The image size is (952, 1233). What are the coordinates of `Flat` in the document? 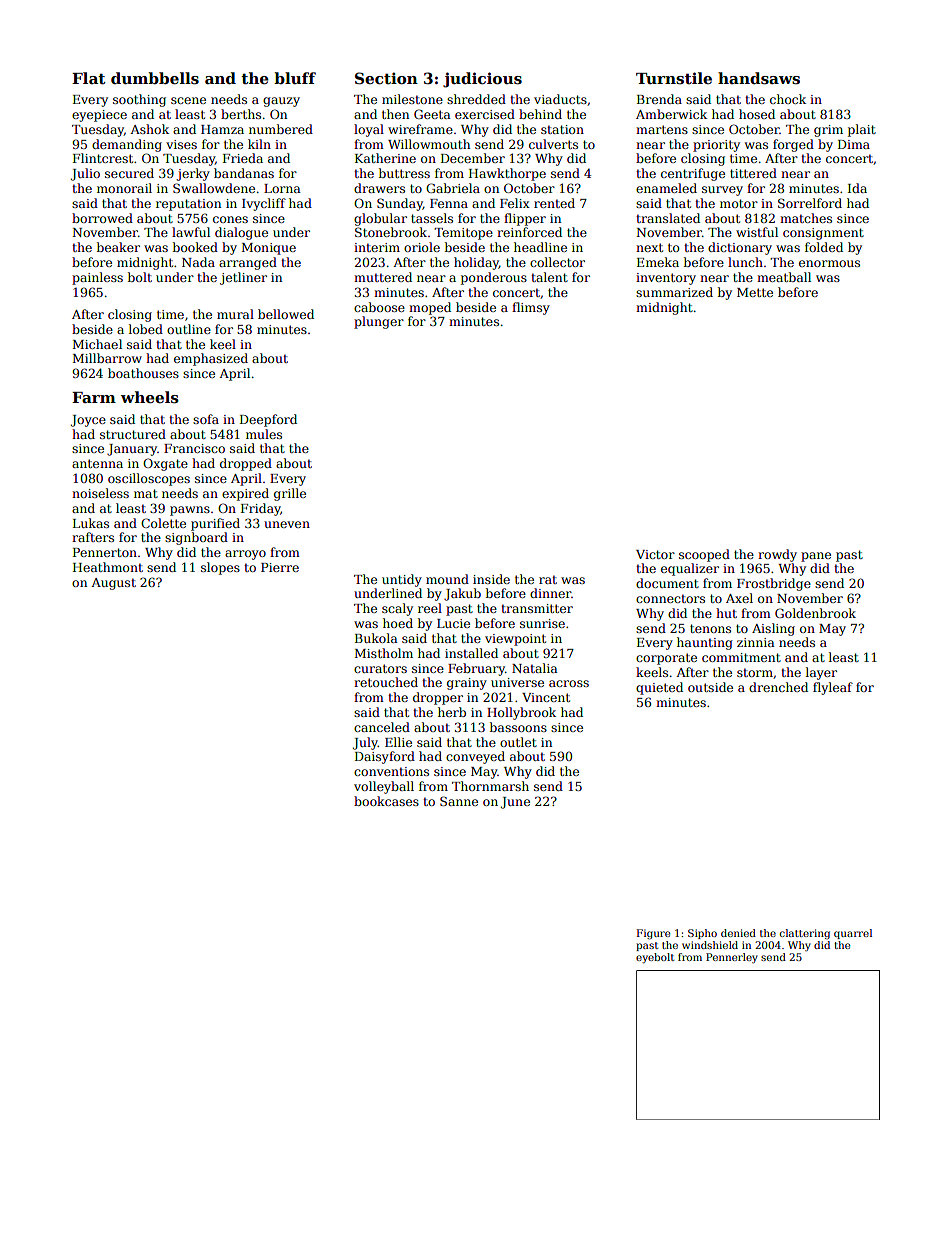 It's located at (89, 78).
